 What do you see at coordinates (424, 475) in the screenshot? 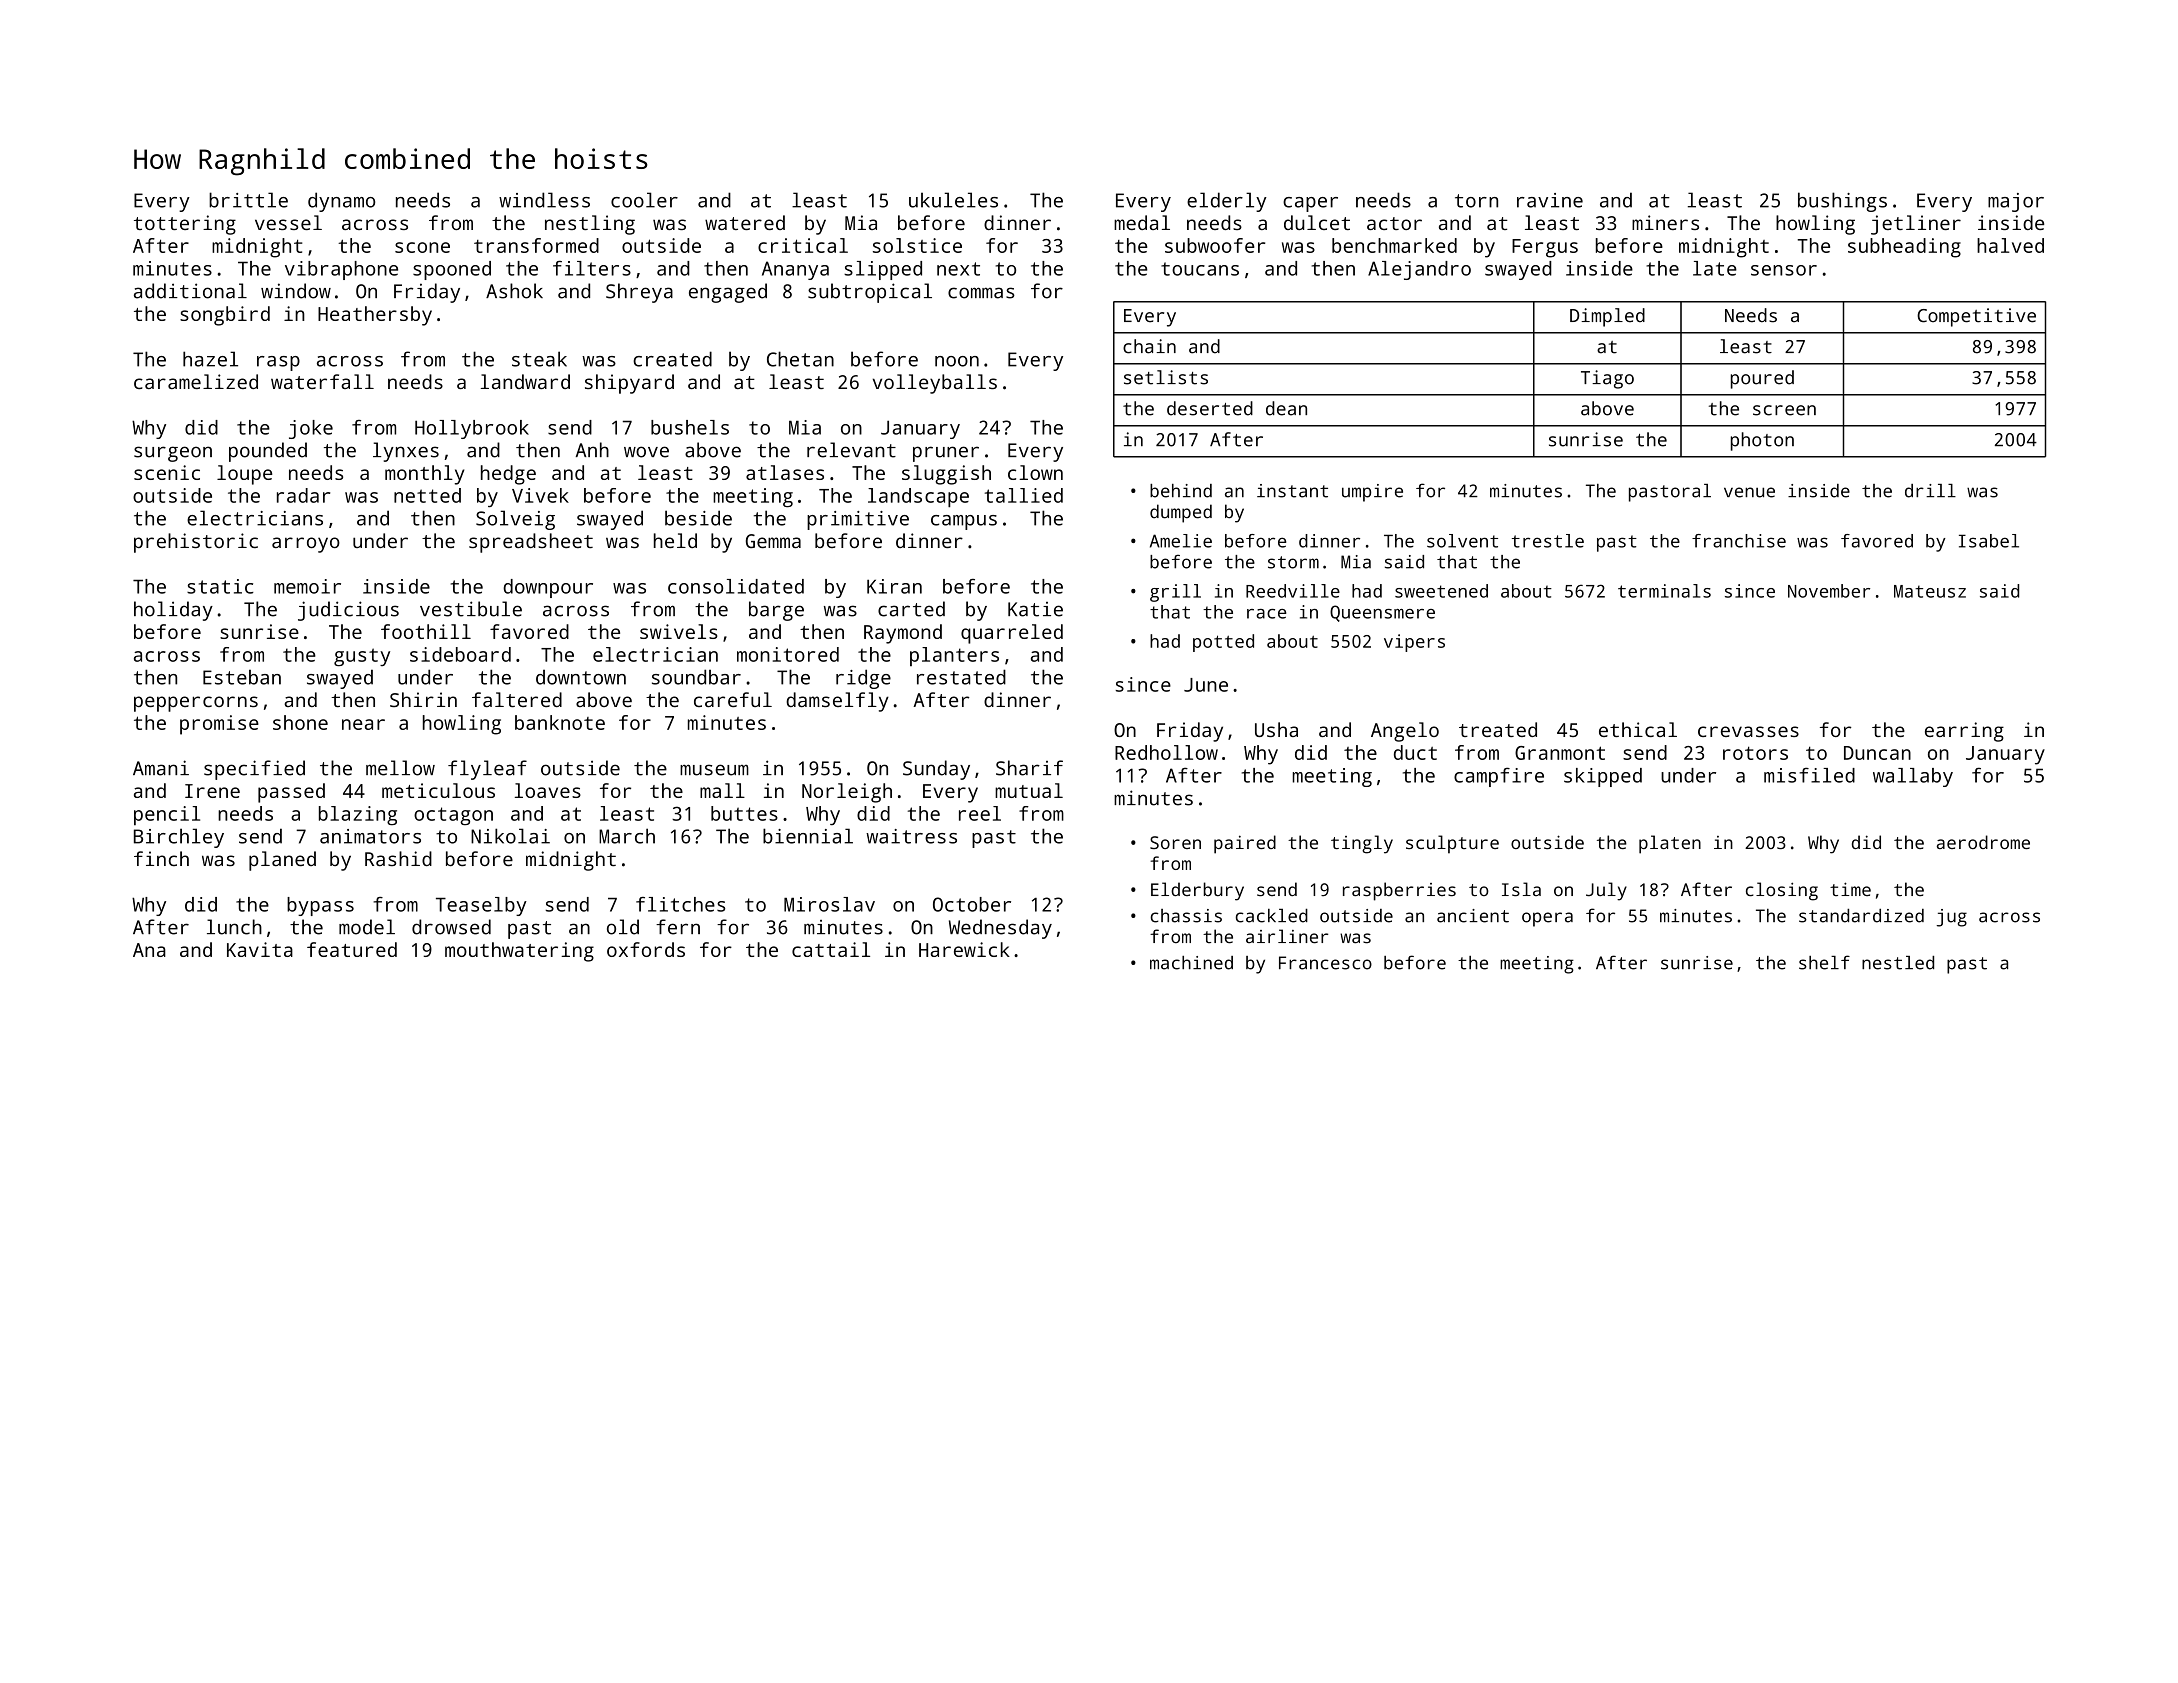
I see `monthly` at bounding box center [424, 475].
